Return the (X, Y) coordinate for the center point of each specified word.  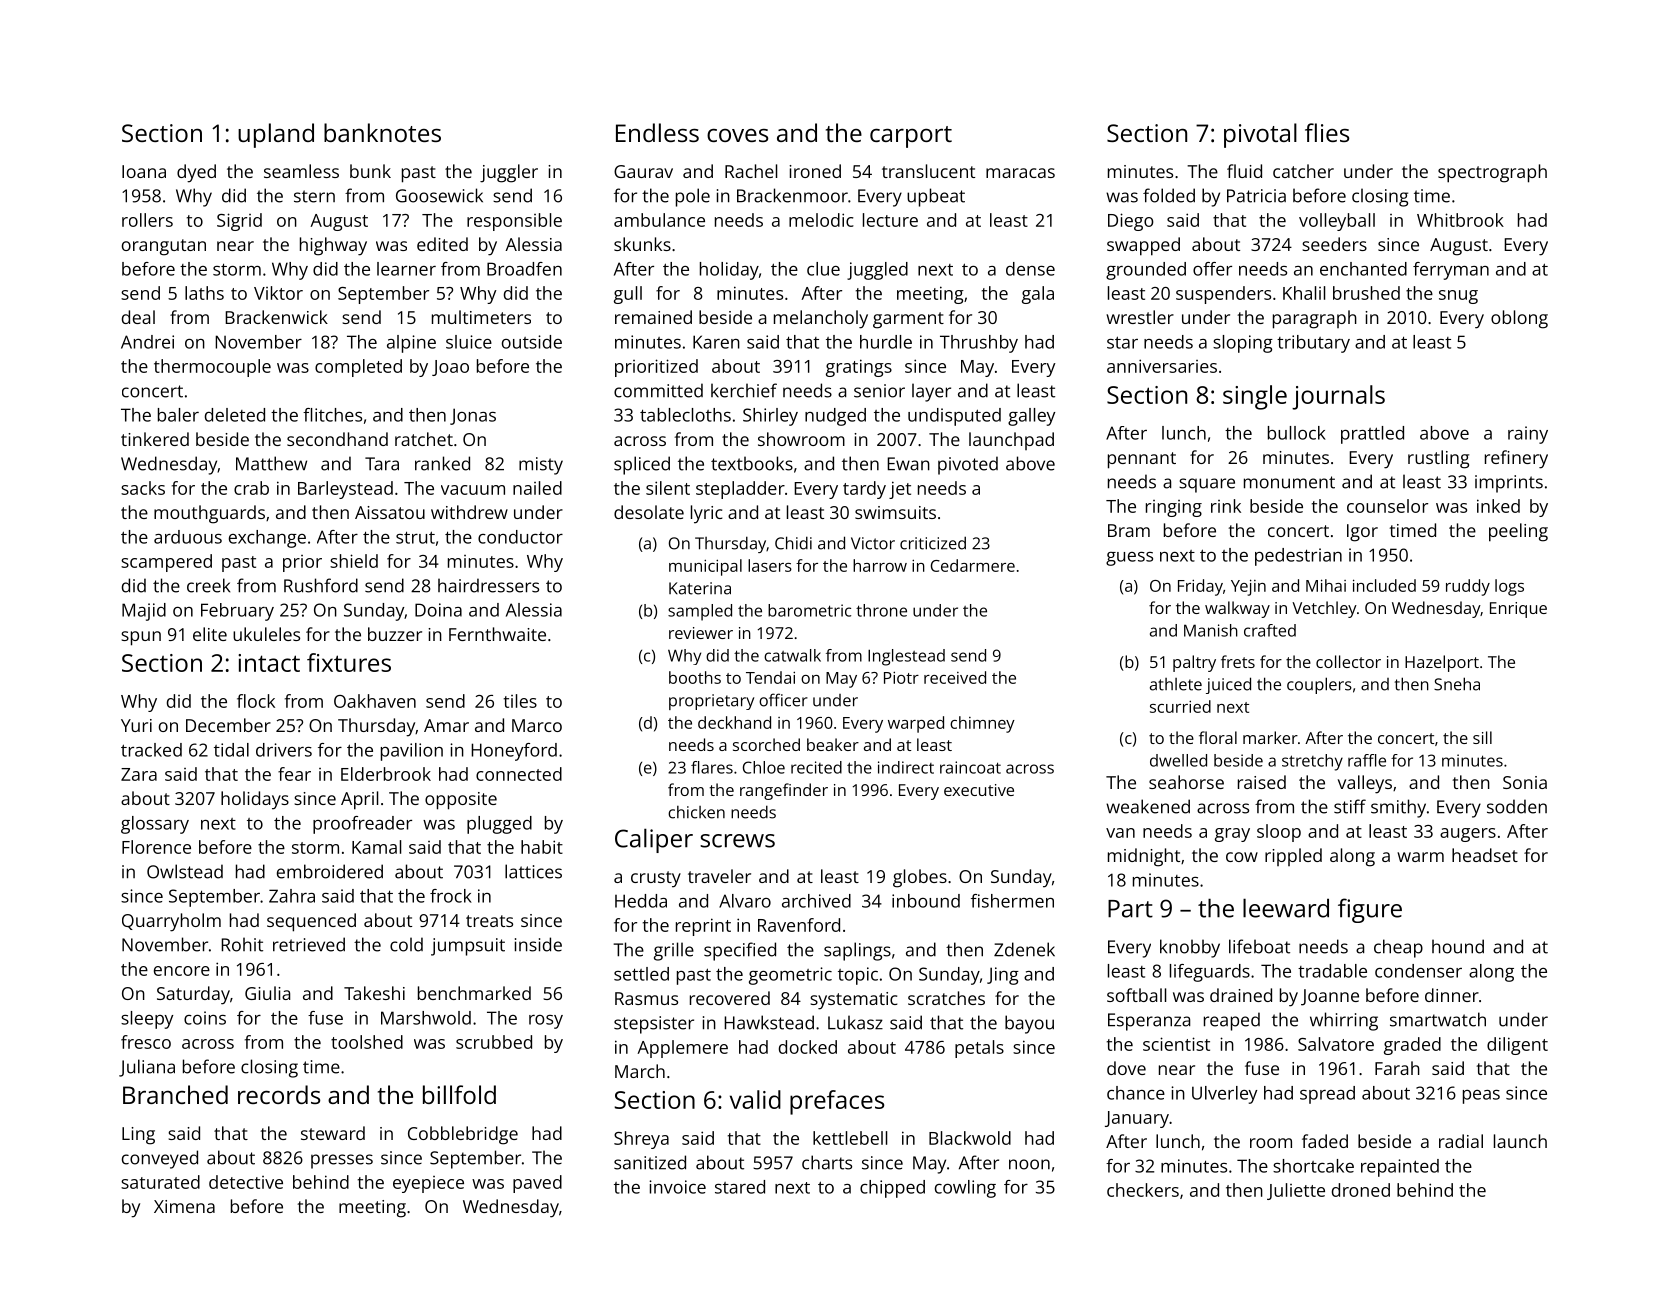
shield (354, 561)
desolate (649, 512)
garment (908, 320)
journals (1338, 397)
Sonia (1525, 782)
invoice (677, 1187)
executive (979, 790)
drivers (284, 750)
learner (406, 269)
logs (1509, 587)
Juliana (147, 1068)
